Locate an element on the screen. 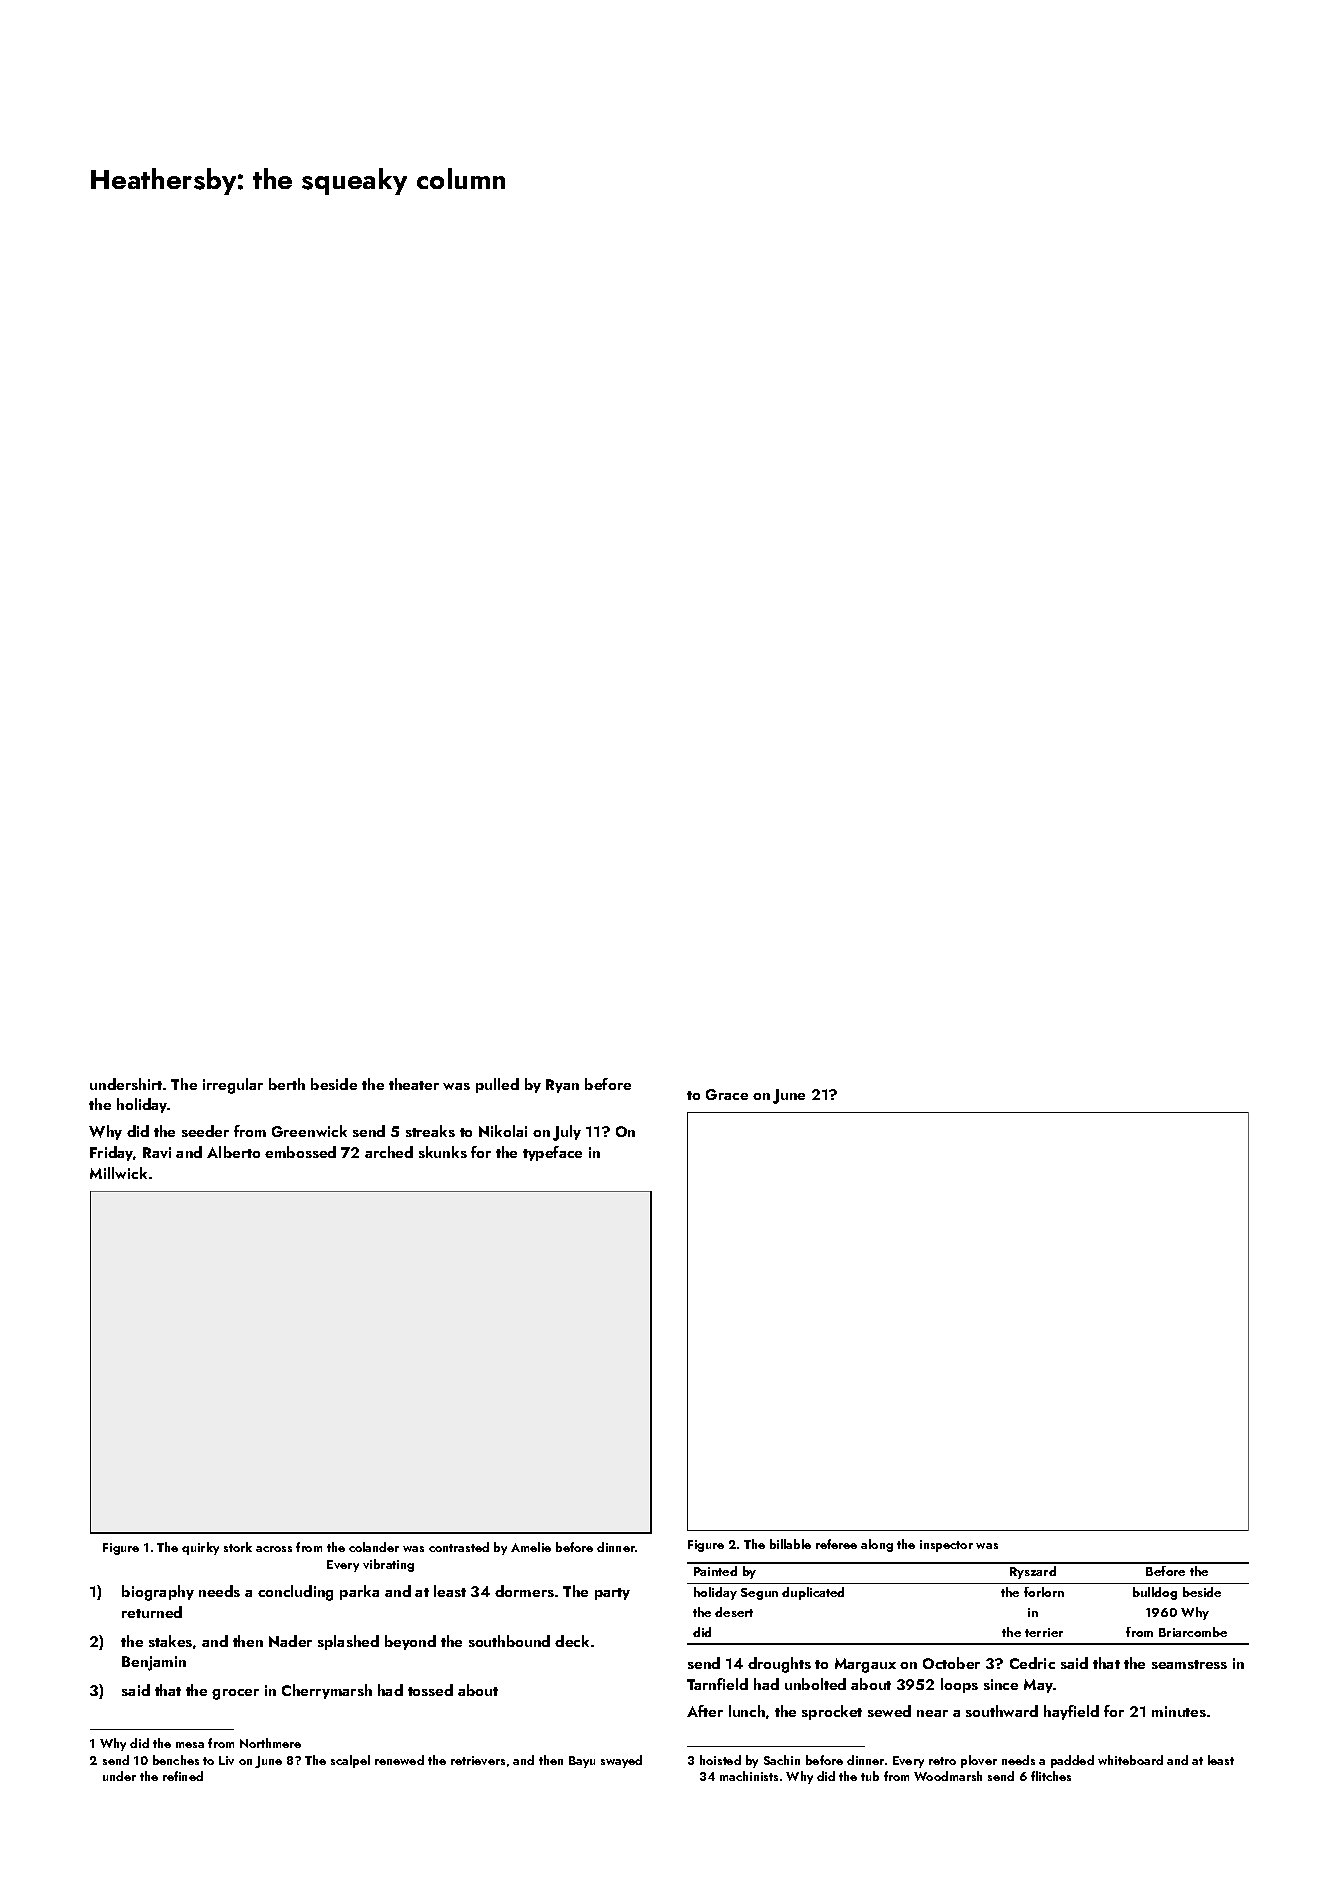  stork is located at coordinates (238, 1547).
